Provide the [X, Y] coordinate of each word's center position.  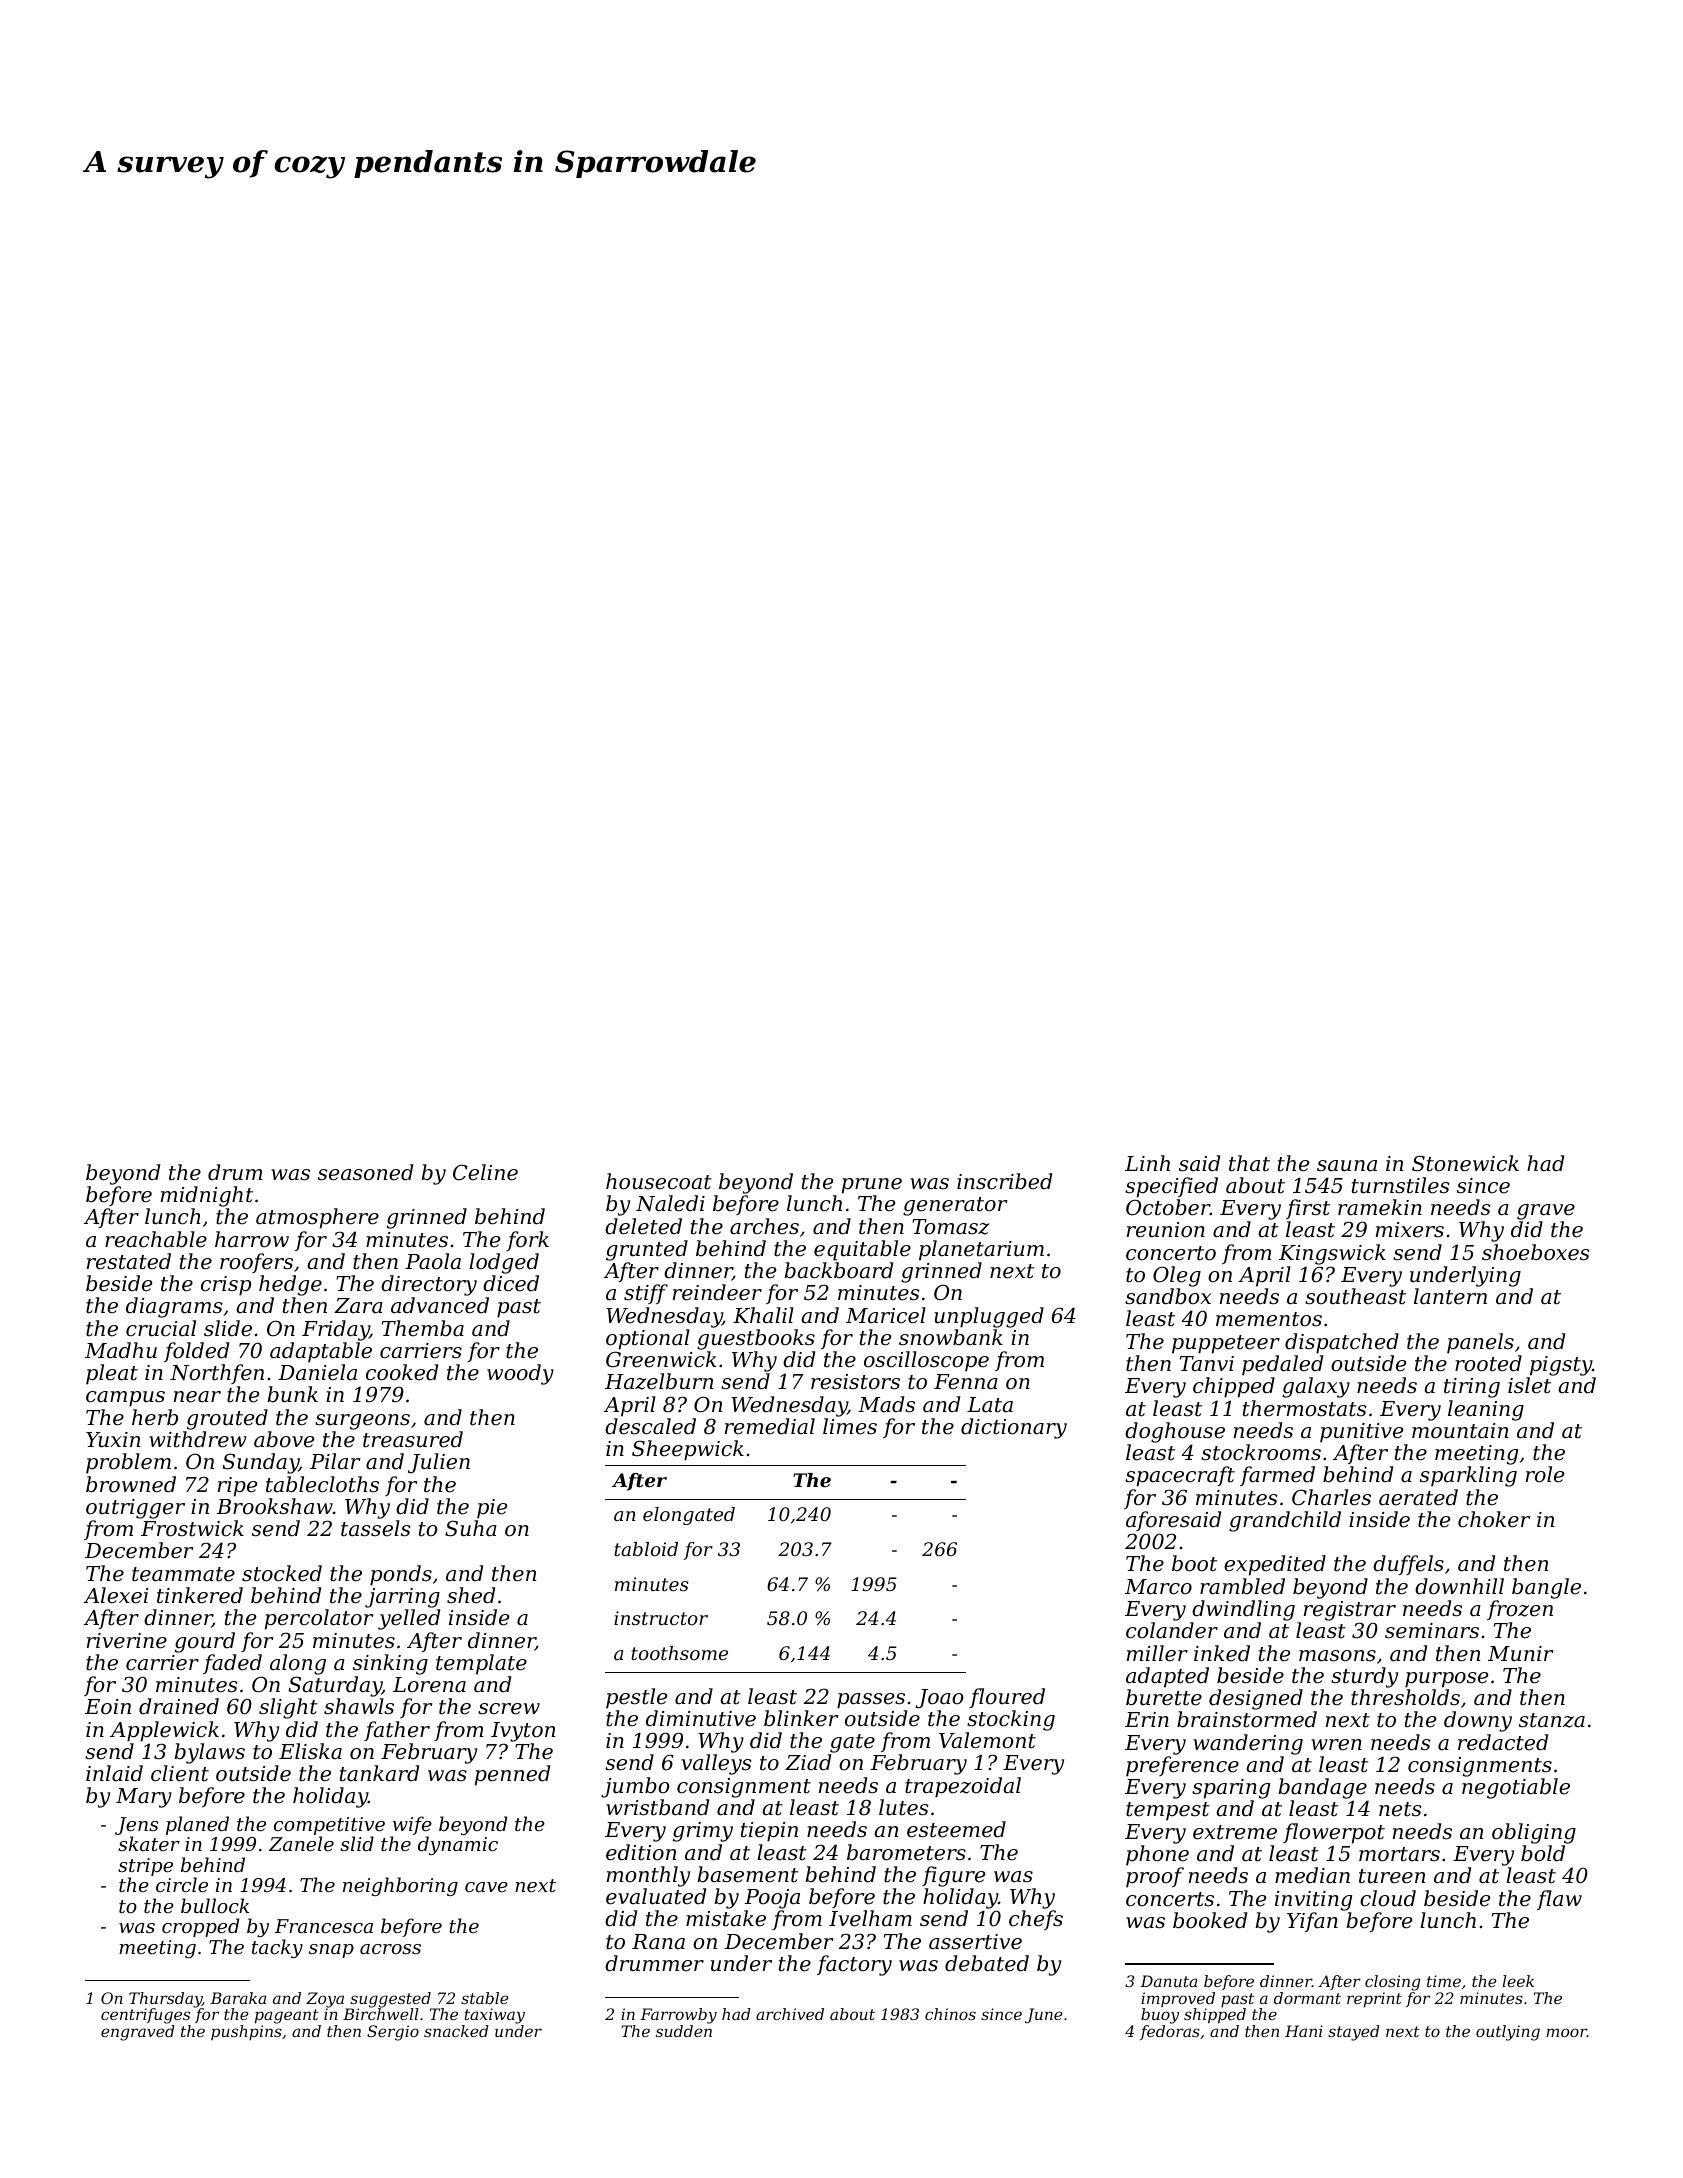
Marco [1158, 1587]
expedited [1275, 1565]
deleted [643, 1226]
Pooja [772, 1899]
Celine [485, 1172]
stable [485, 1998]
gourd [205, 1642]
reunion [1166, 1230]
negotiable [1516, 1788]
